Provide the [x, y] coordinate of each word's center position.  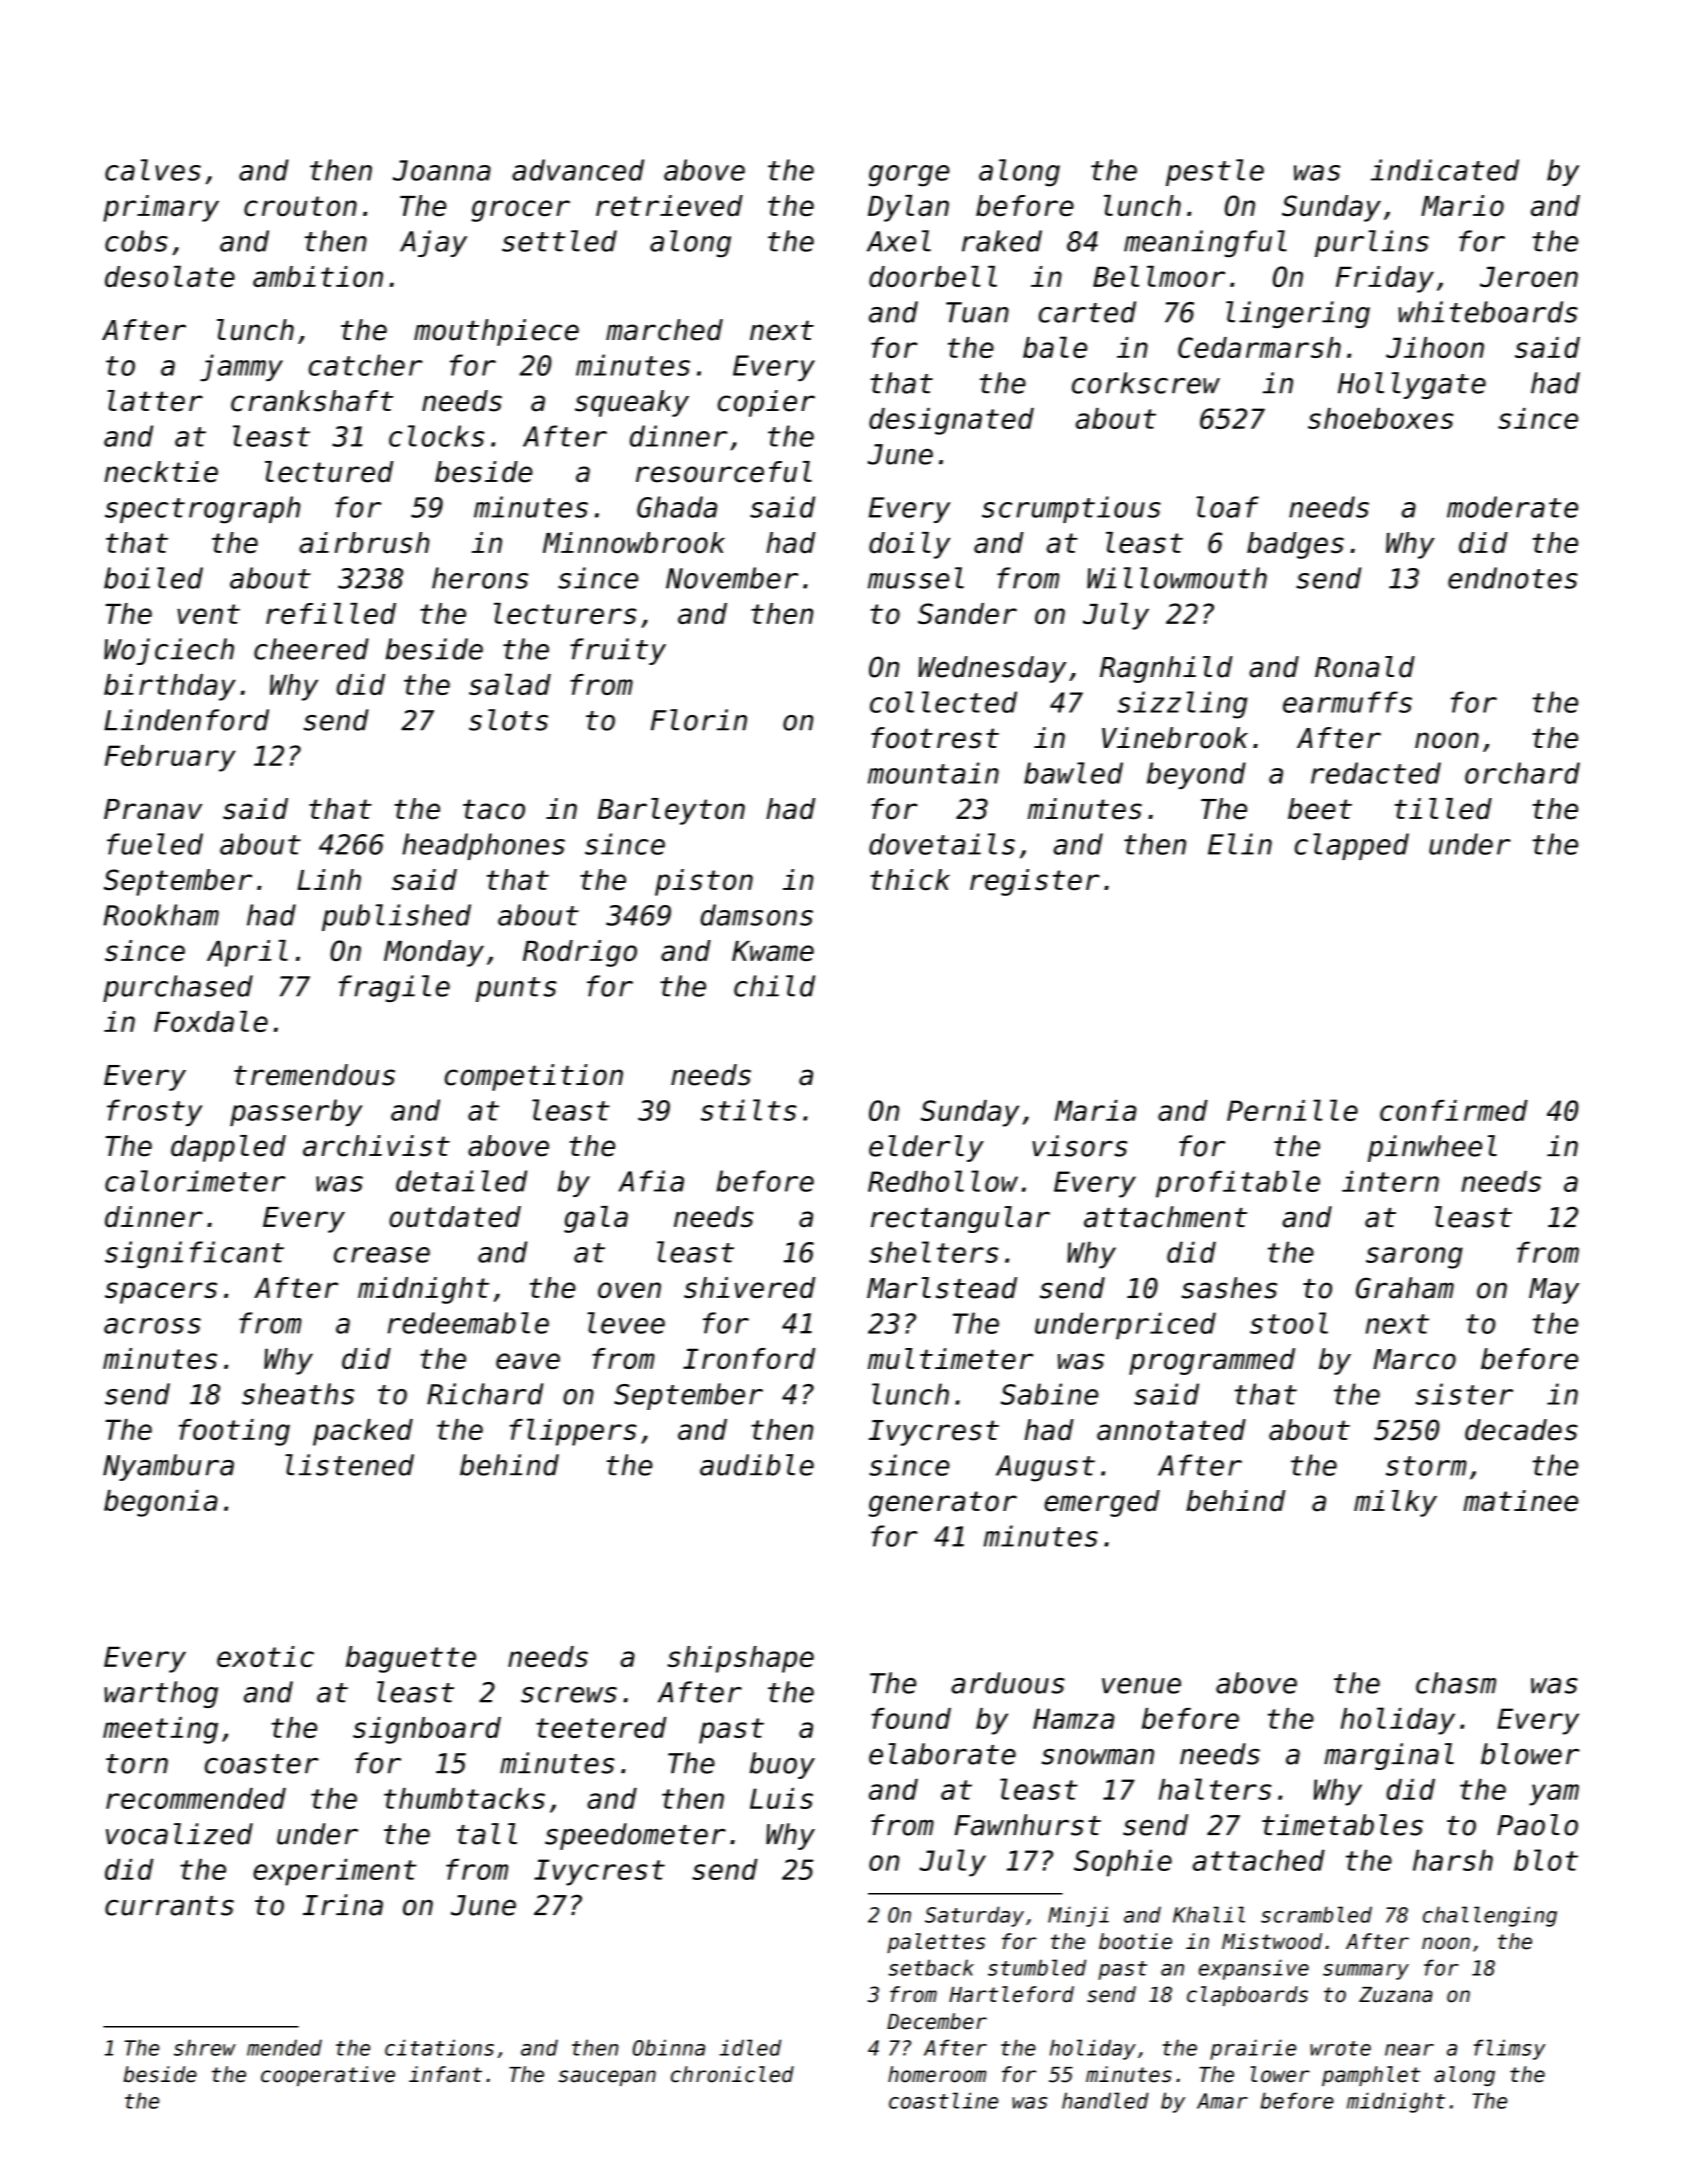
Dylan [908, 208]
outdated [455, 1217]
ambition [318, 276]
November [732, 578]
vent [208, 614]
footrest [935, 738]
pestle [1215, 172]
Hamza [1073, 1718]
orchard [1522, 773]
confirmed [1454, 1110]
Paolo [1537, 1825]
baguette [411, 1659]
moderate [1512, 507]
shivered [749, 1287]
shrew [205, 2047]
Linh [329, 879]
